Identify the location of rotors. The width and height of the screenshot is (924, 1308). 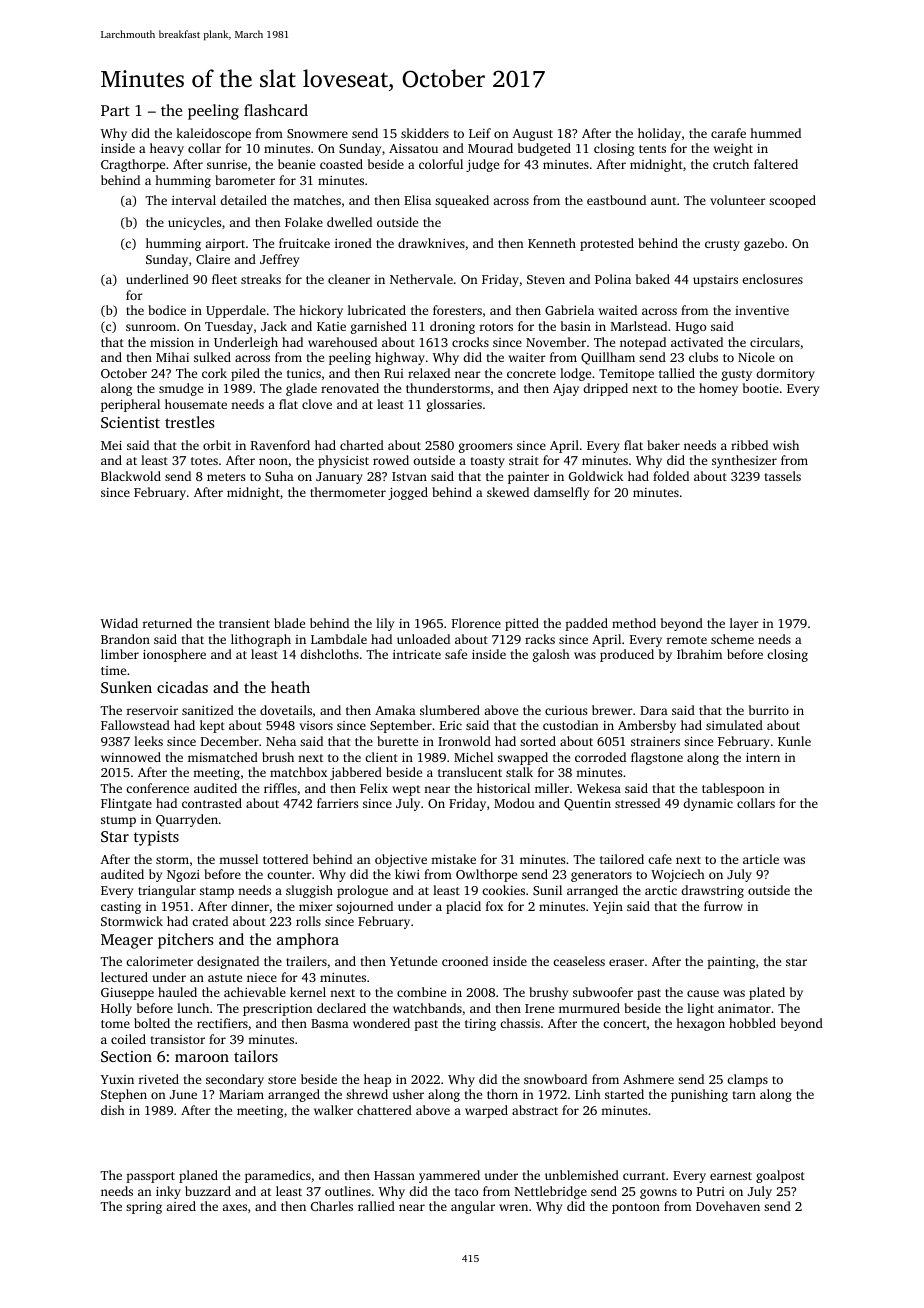
(496, 327).
